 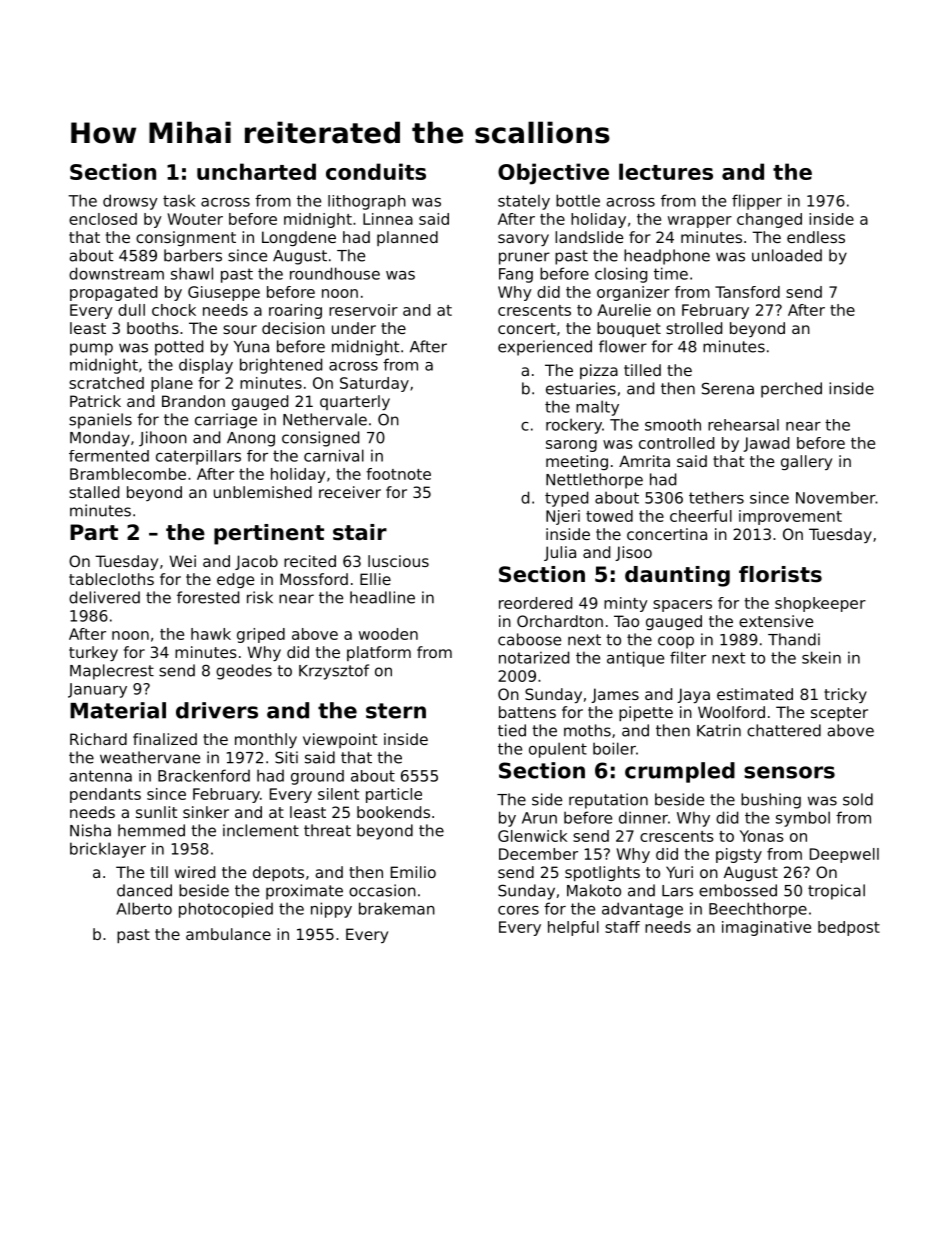 What do you see at coordinates (693, 695) in the screenshot?
I see `Jaya` at bounding box center [693, 695].
